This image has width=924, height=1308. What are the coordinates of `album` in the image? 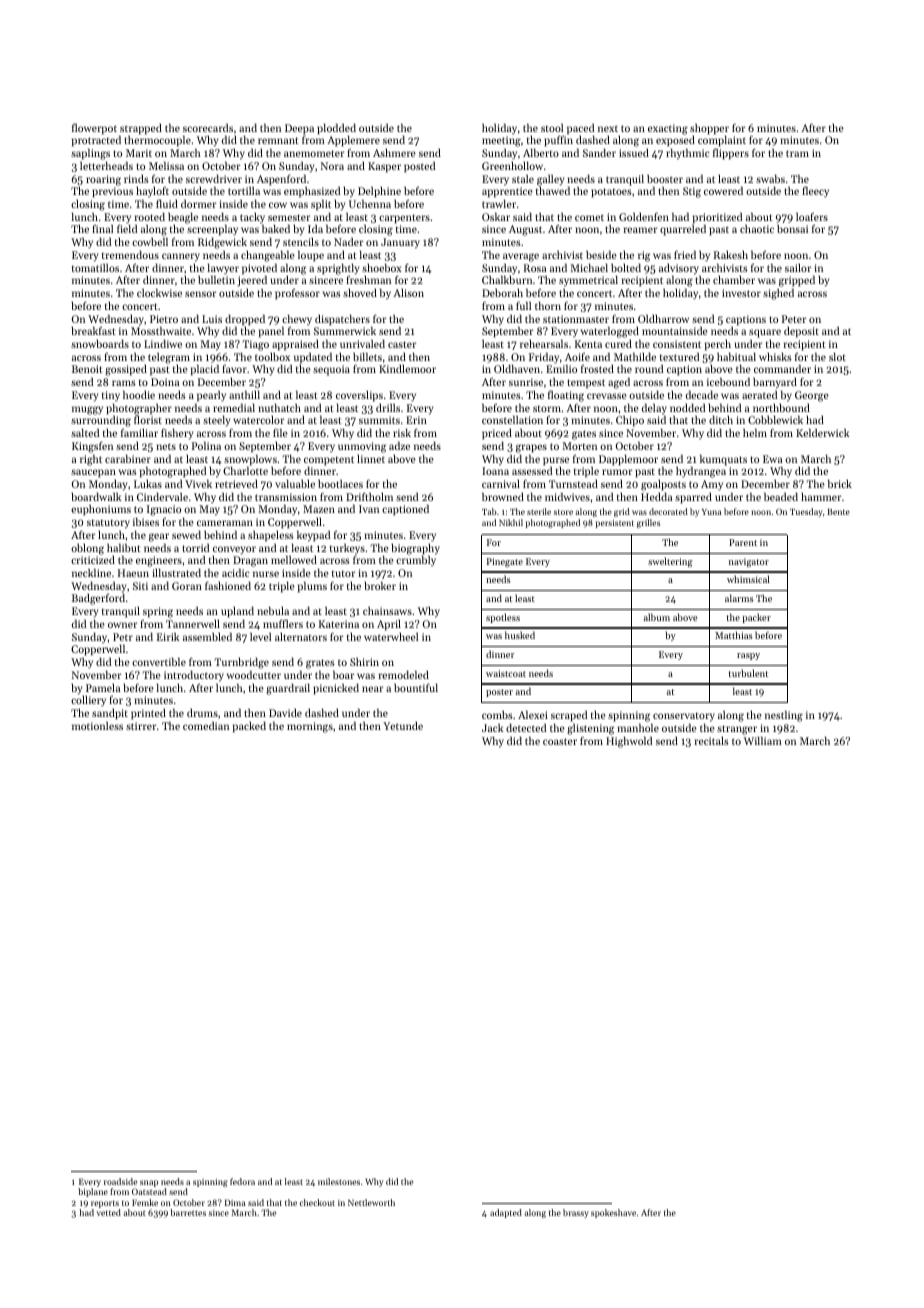 It's located at (657, 617).
